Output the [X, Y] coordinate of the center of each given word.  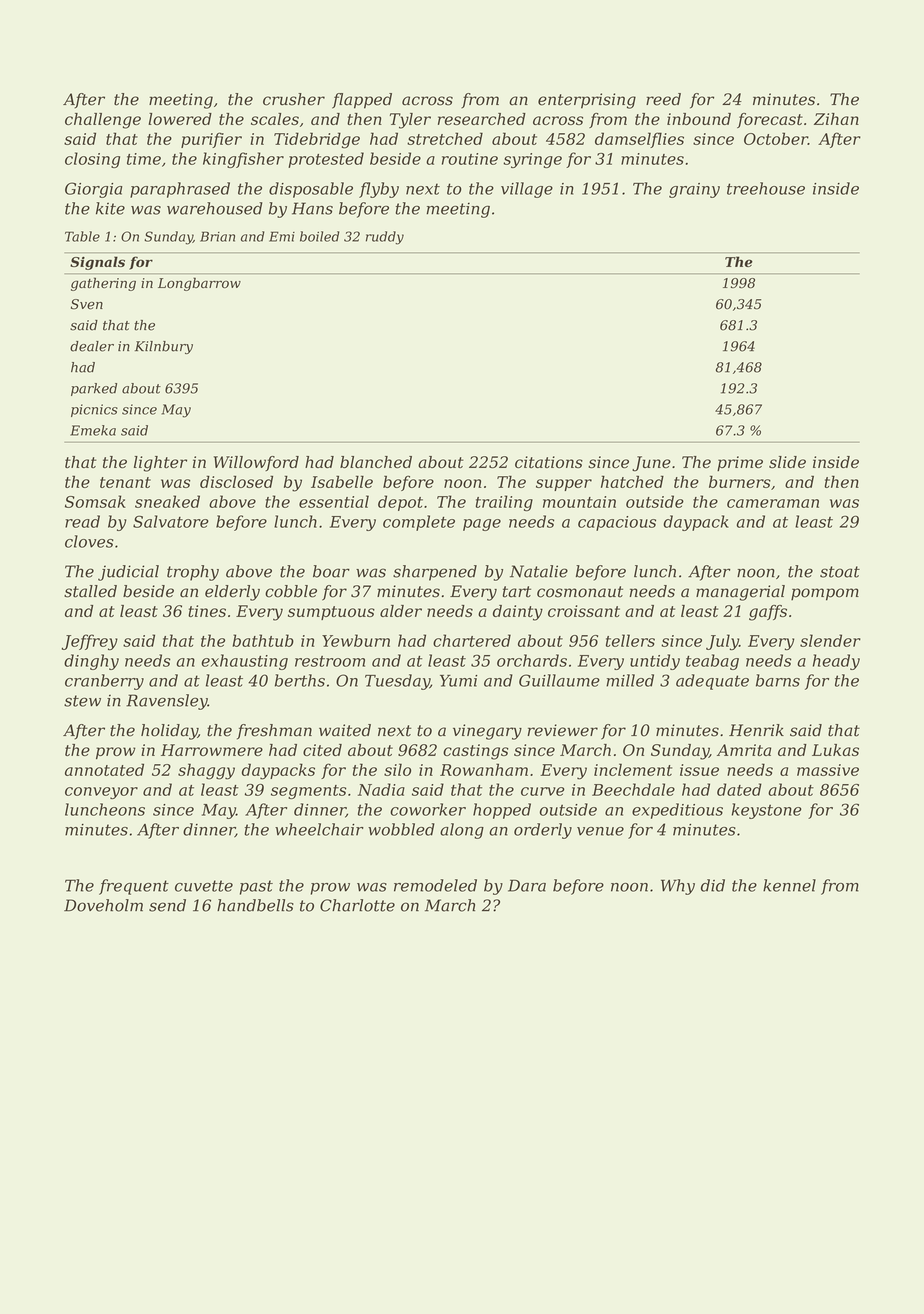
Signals [97, 263]
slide [787, 462]
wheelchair [319, 829]
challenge [103, 121]
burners [740, 481]
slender [830, 640]
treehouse [766, 188]
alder [401, 611]
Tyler [410, 121]
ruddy [385, 238]
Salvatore [171, 521]
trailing [504, 503]
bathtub [263, 640]
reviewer [562, 730]
